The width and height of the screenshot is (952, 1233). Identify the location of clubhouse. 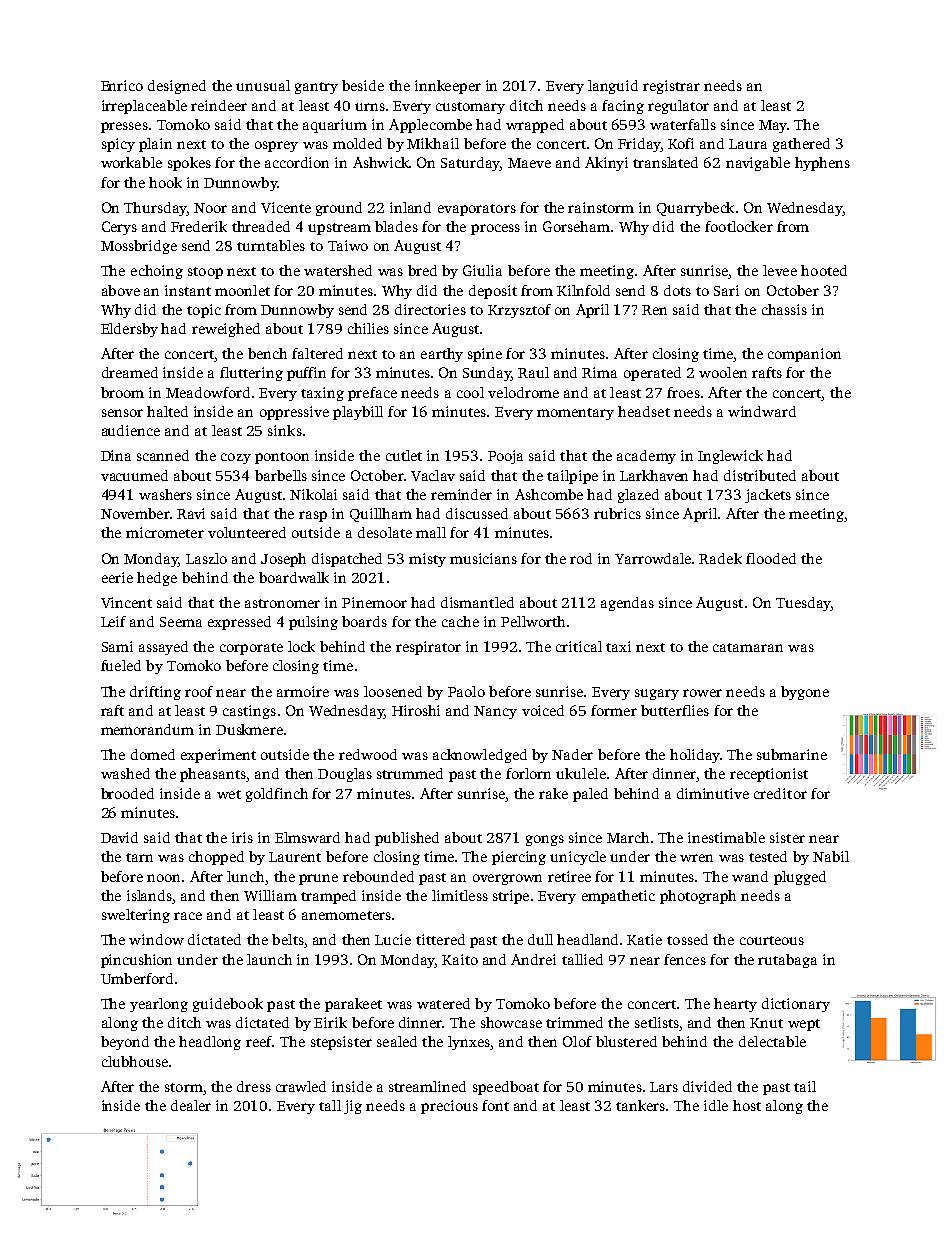
(135, 1061).
